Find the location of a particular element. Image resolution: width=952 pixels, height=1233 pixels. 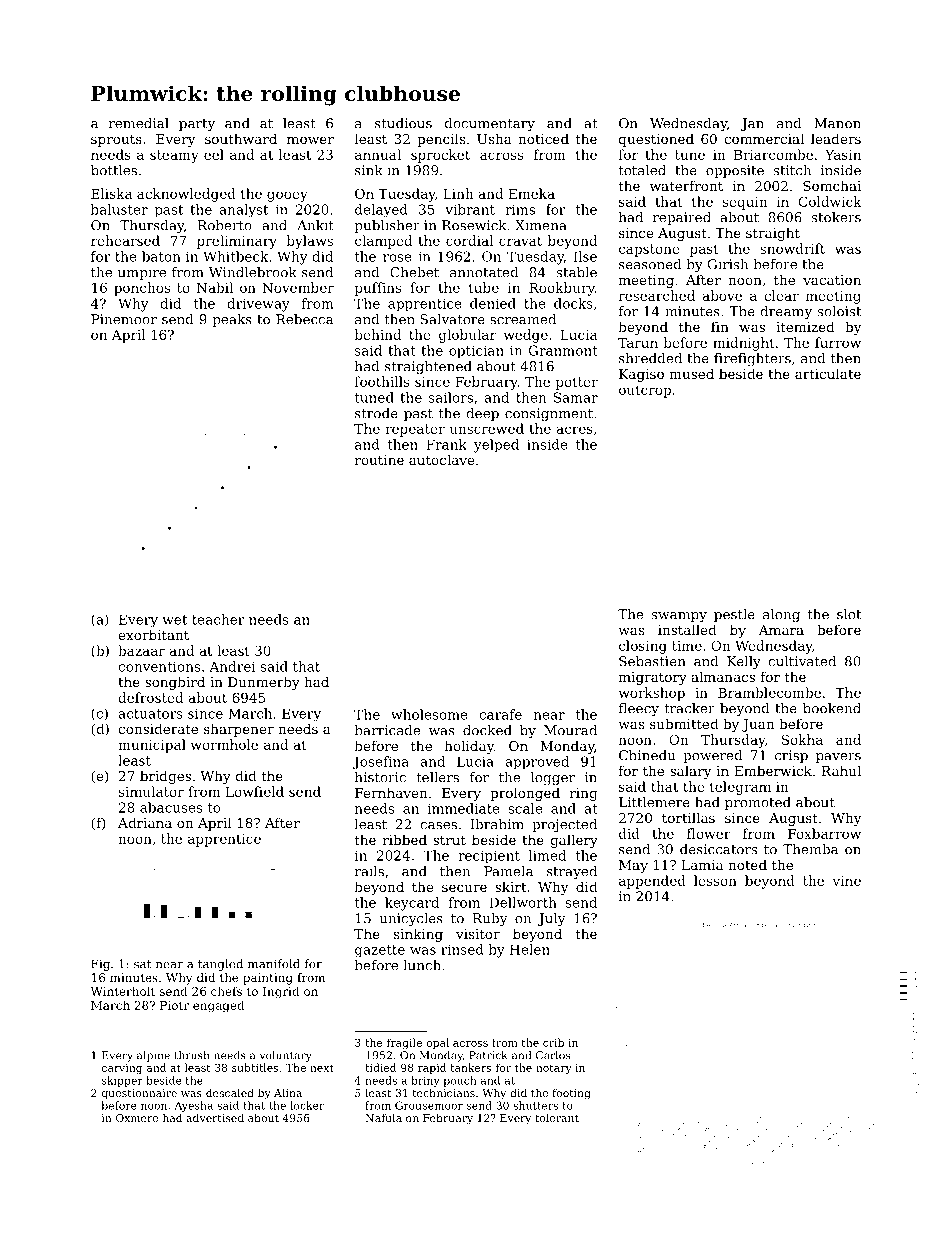

snowdrift is located at coordinates (792, 248).
